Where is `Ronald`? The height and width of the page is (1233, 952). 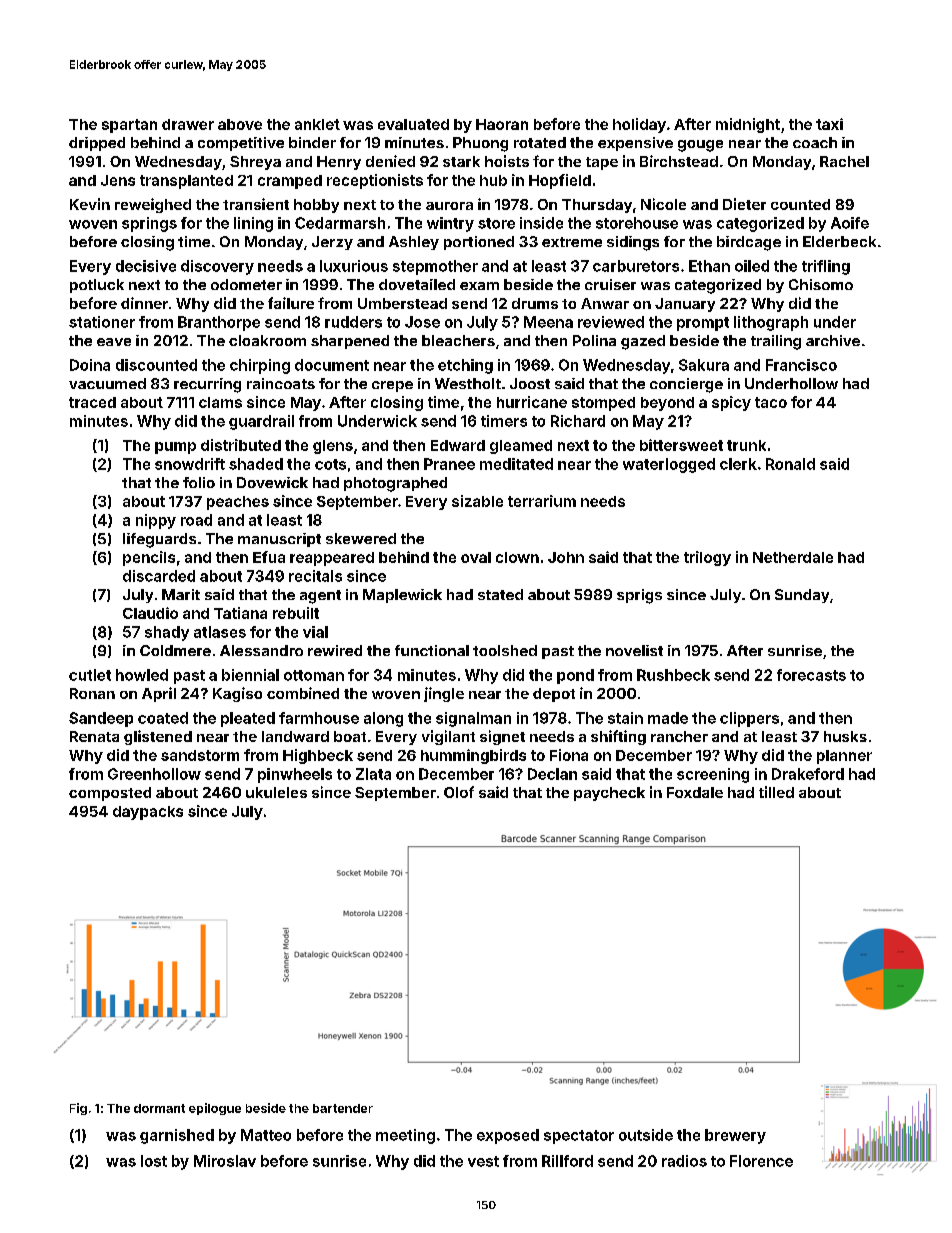 Ronald is located at coordinates (790, 464).
